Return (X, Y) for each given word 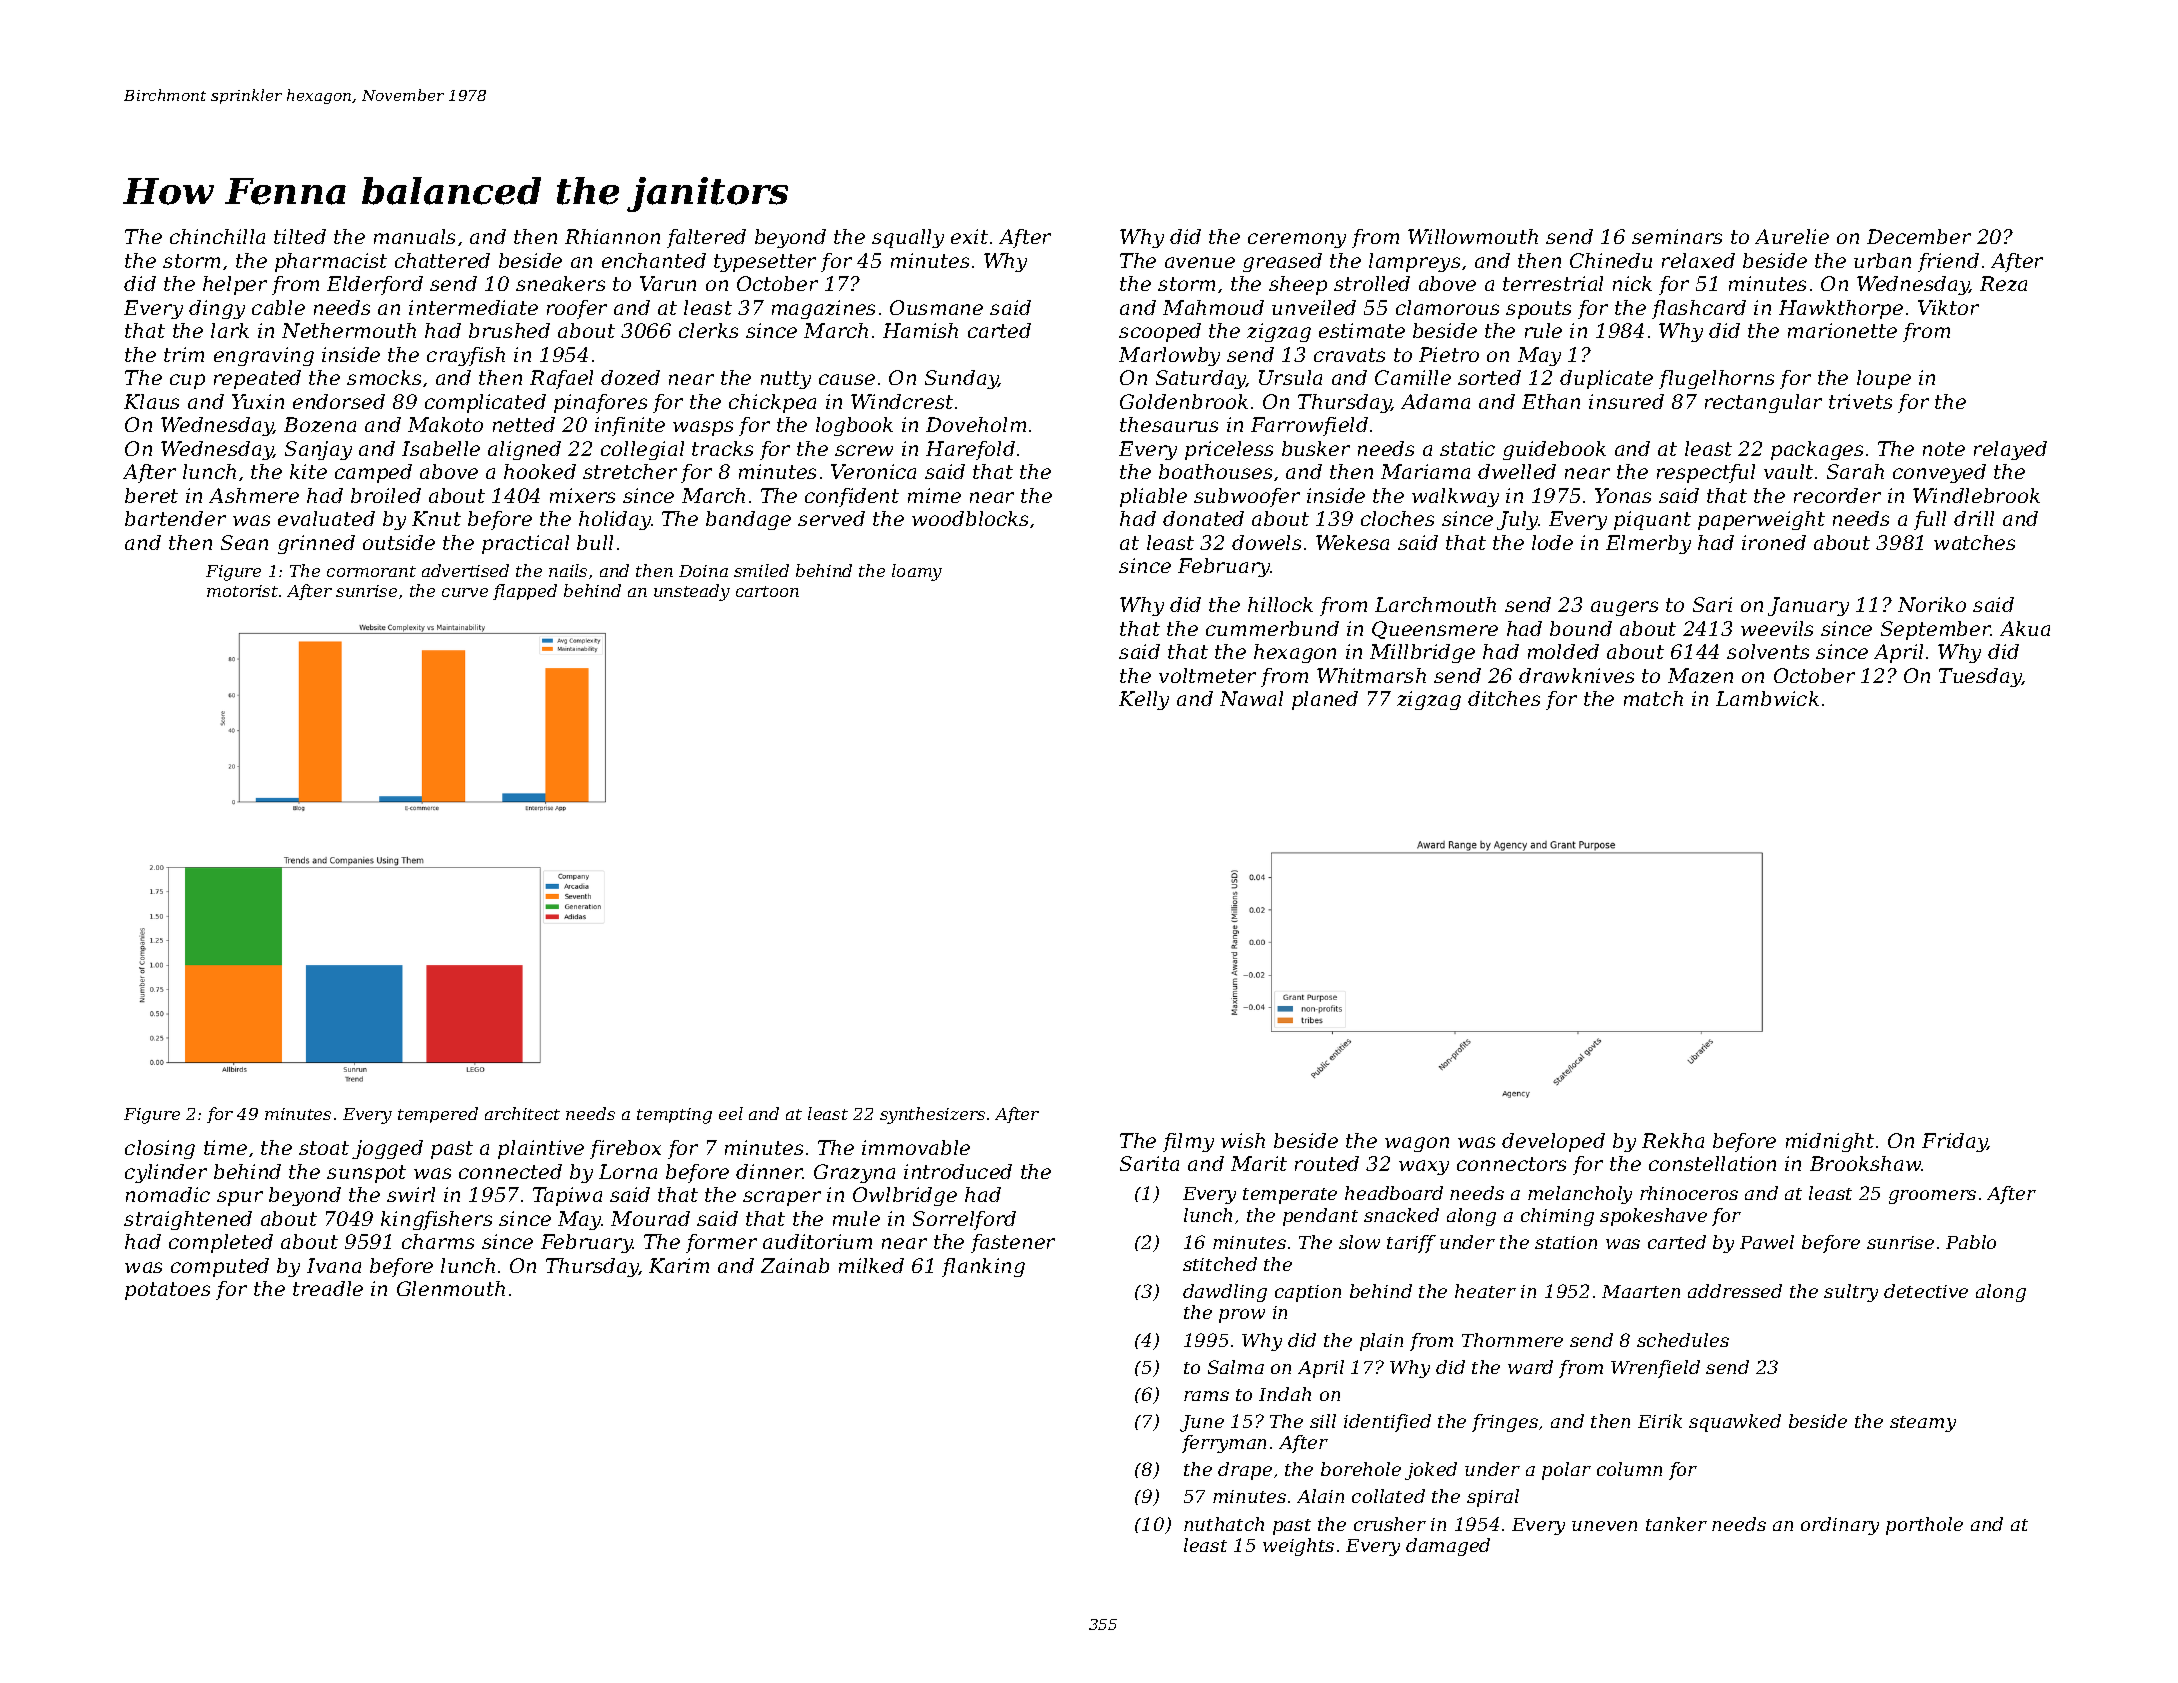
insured (1626, 401)
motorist (242, 591)
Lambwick (1767, 698)
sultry (1851, 1293)
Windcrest (902, 401)
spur (240, 1198)
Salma (1236, 1367)
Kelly (1144, 700)
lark (230, 330)
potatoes (167, 1291)
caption (1308, 1293)
